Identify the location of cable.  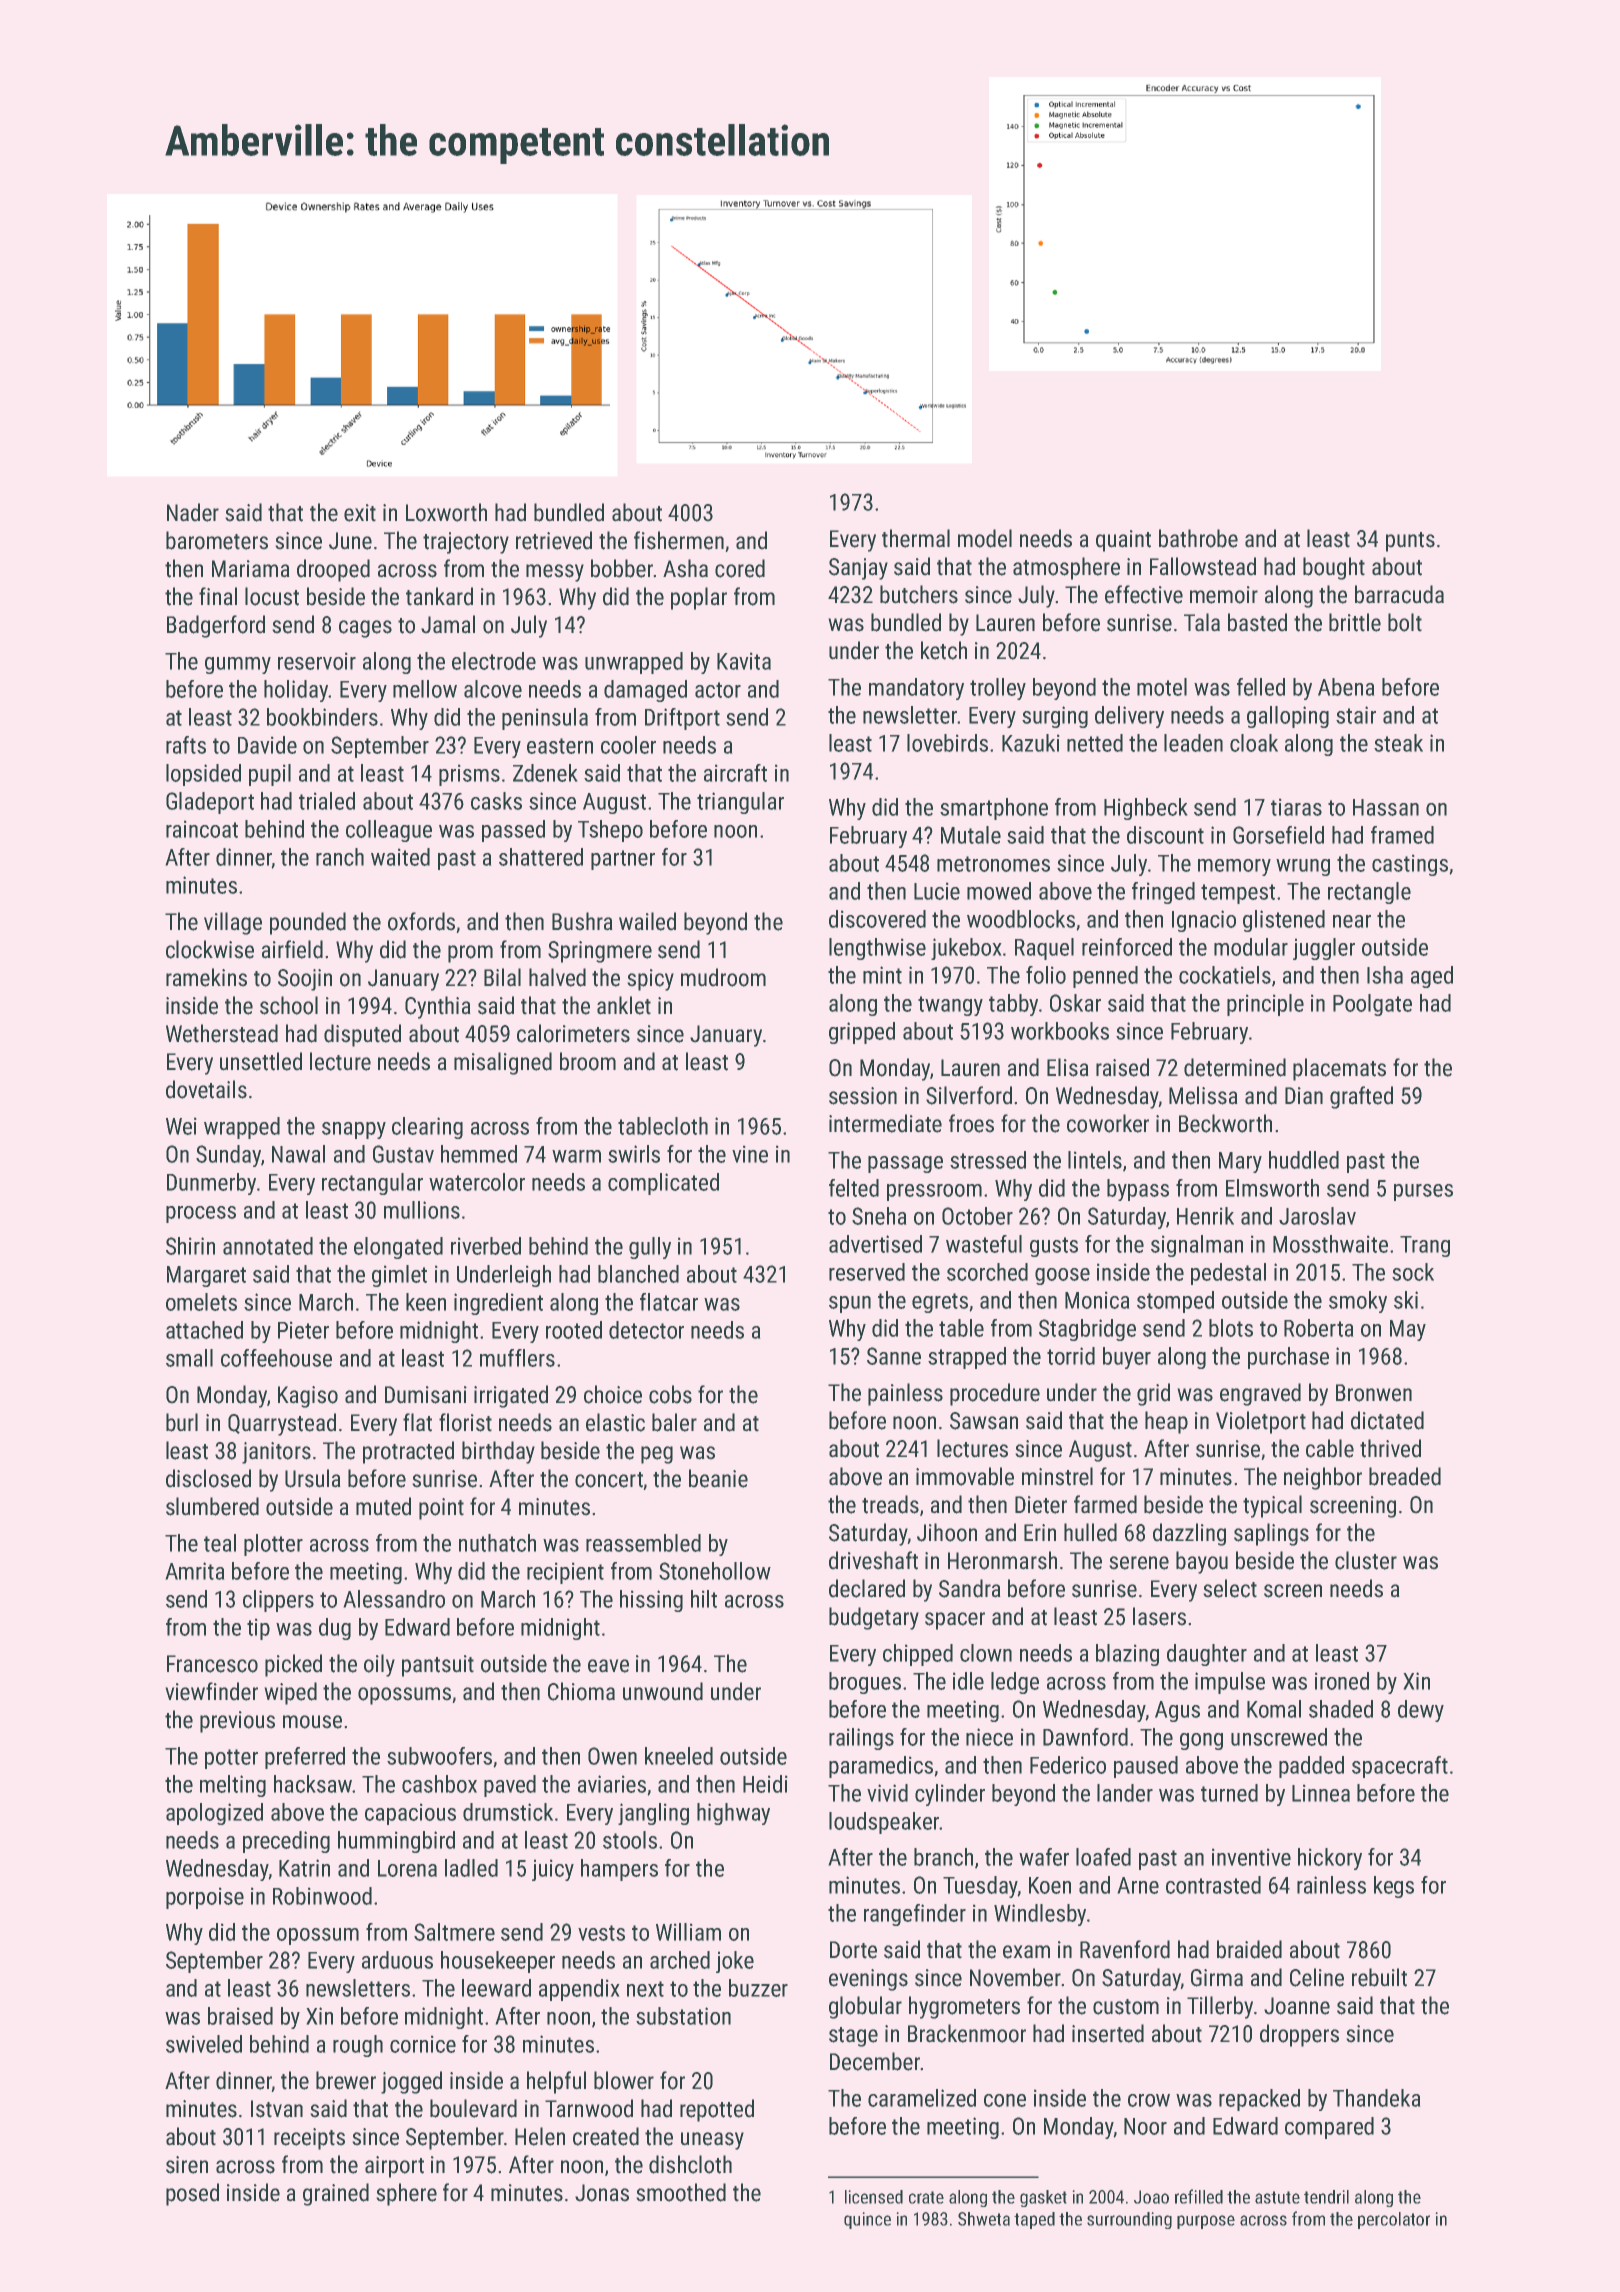
(1330, 1448).
